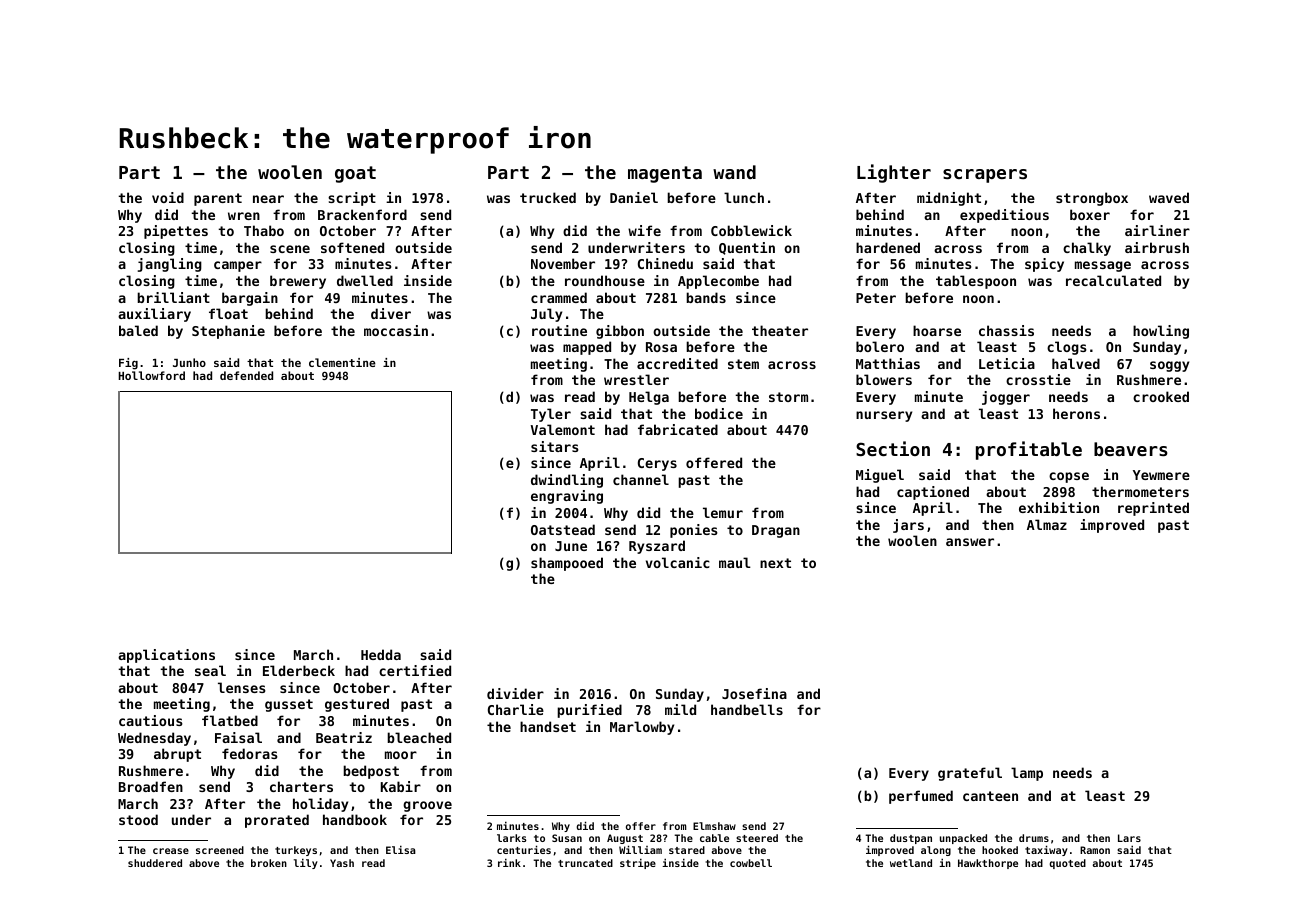 The height and width of the page is (924, 1308). I want to click on engraving, so click(567, 497).
